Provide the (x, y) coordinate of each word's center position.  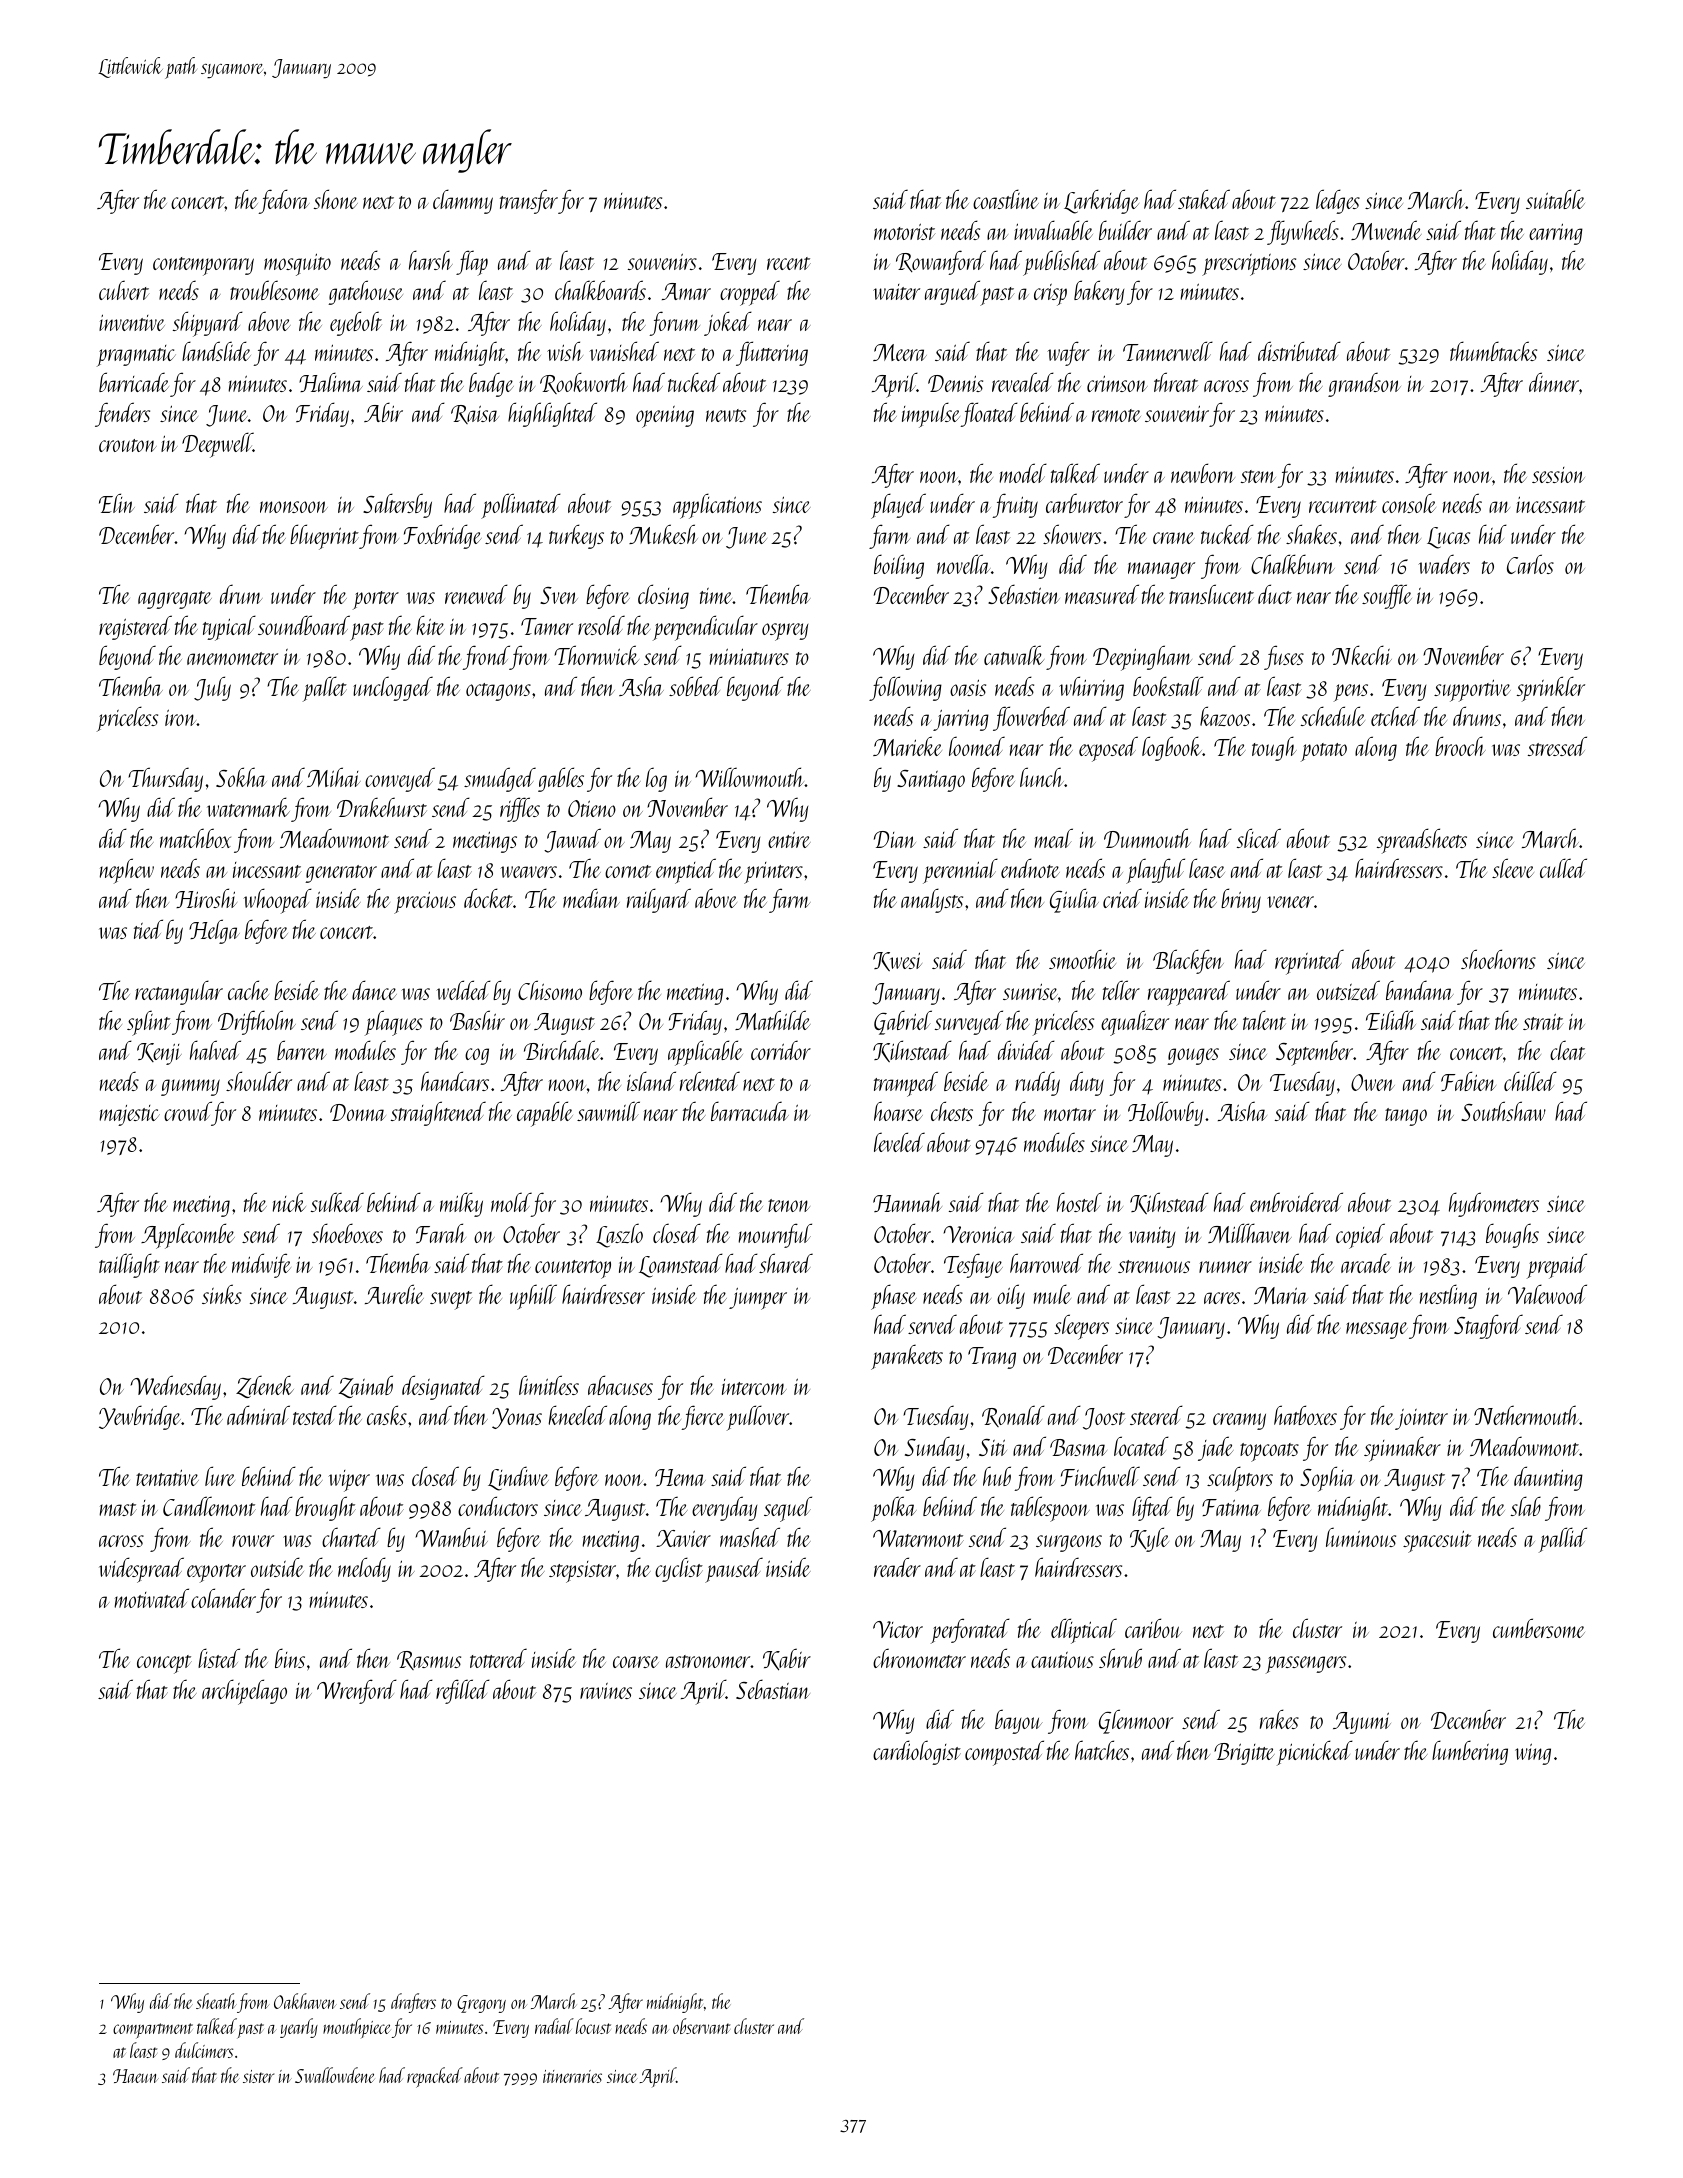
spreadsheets (1422, 841)
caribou (1153, 1628)
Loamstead (681, 1265)
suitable (1555, 199)
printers (773, 873)
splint (149, 1023)
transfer (529, 201)
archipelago (244, 1692)
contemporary (203, 266)
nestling (1448, 1296)
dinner (1554, 382)
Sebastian (773, 1689)
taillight (129, 1265)
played (898, 506)
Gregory (481, 2004)
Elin (117, 503)
